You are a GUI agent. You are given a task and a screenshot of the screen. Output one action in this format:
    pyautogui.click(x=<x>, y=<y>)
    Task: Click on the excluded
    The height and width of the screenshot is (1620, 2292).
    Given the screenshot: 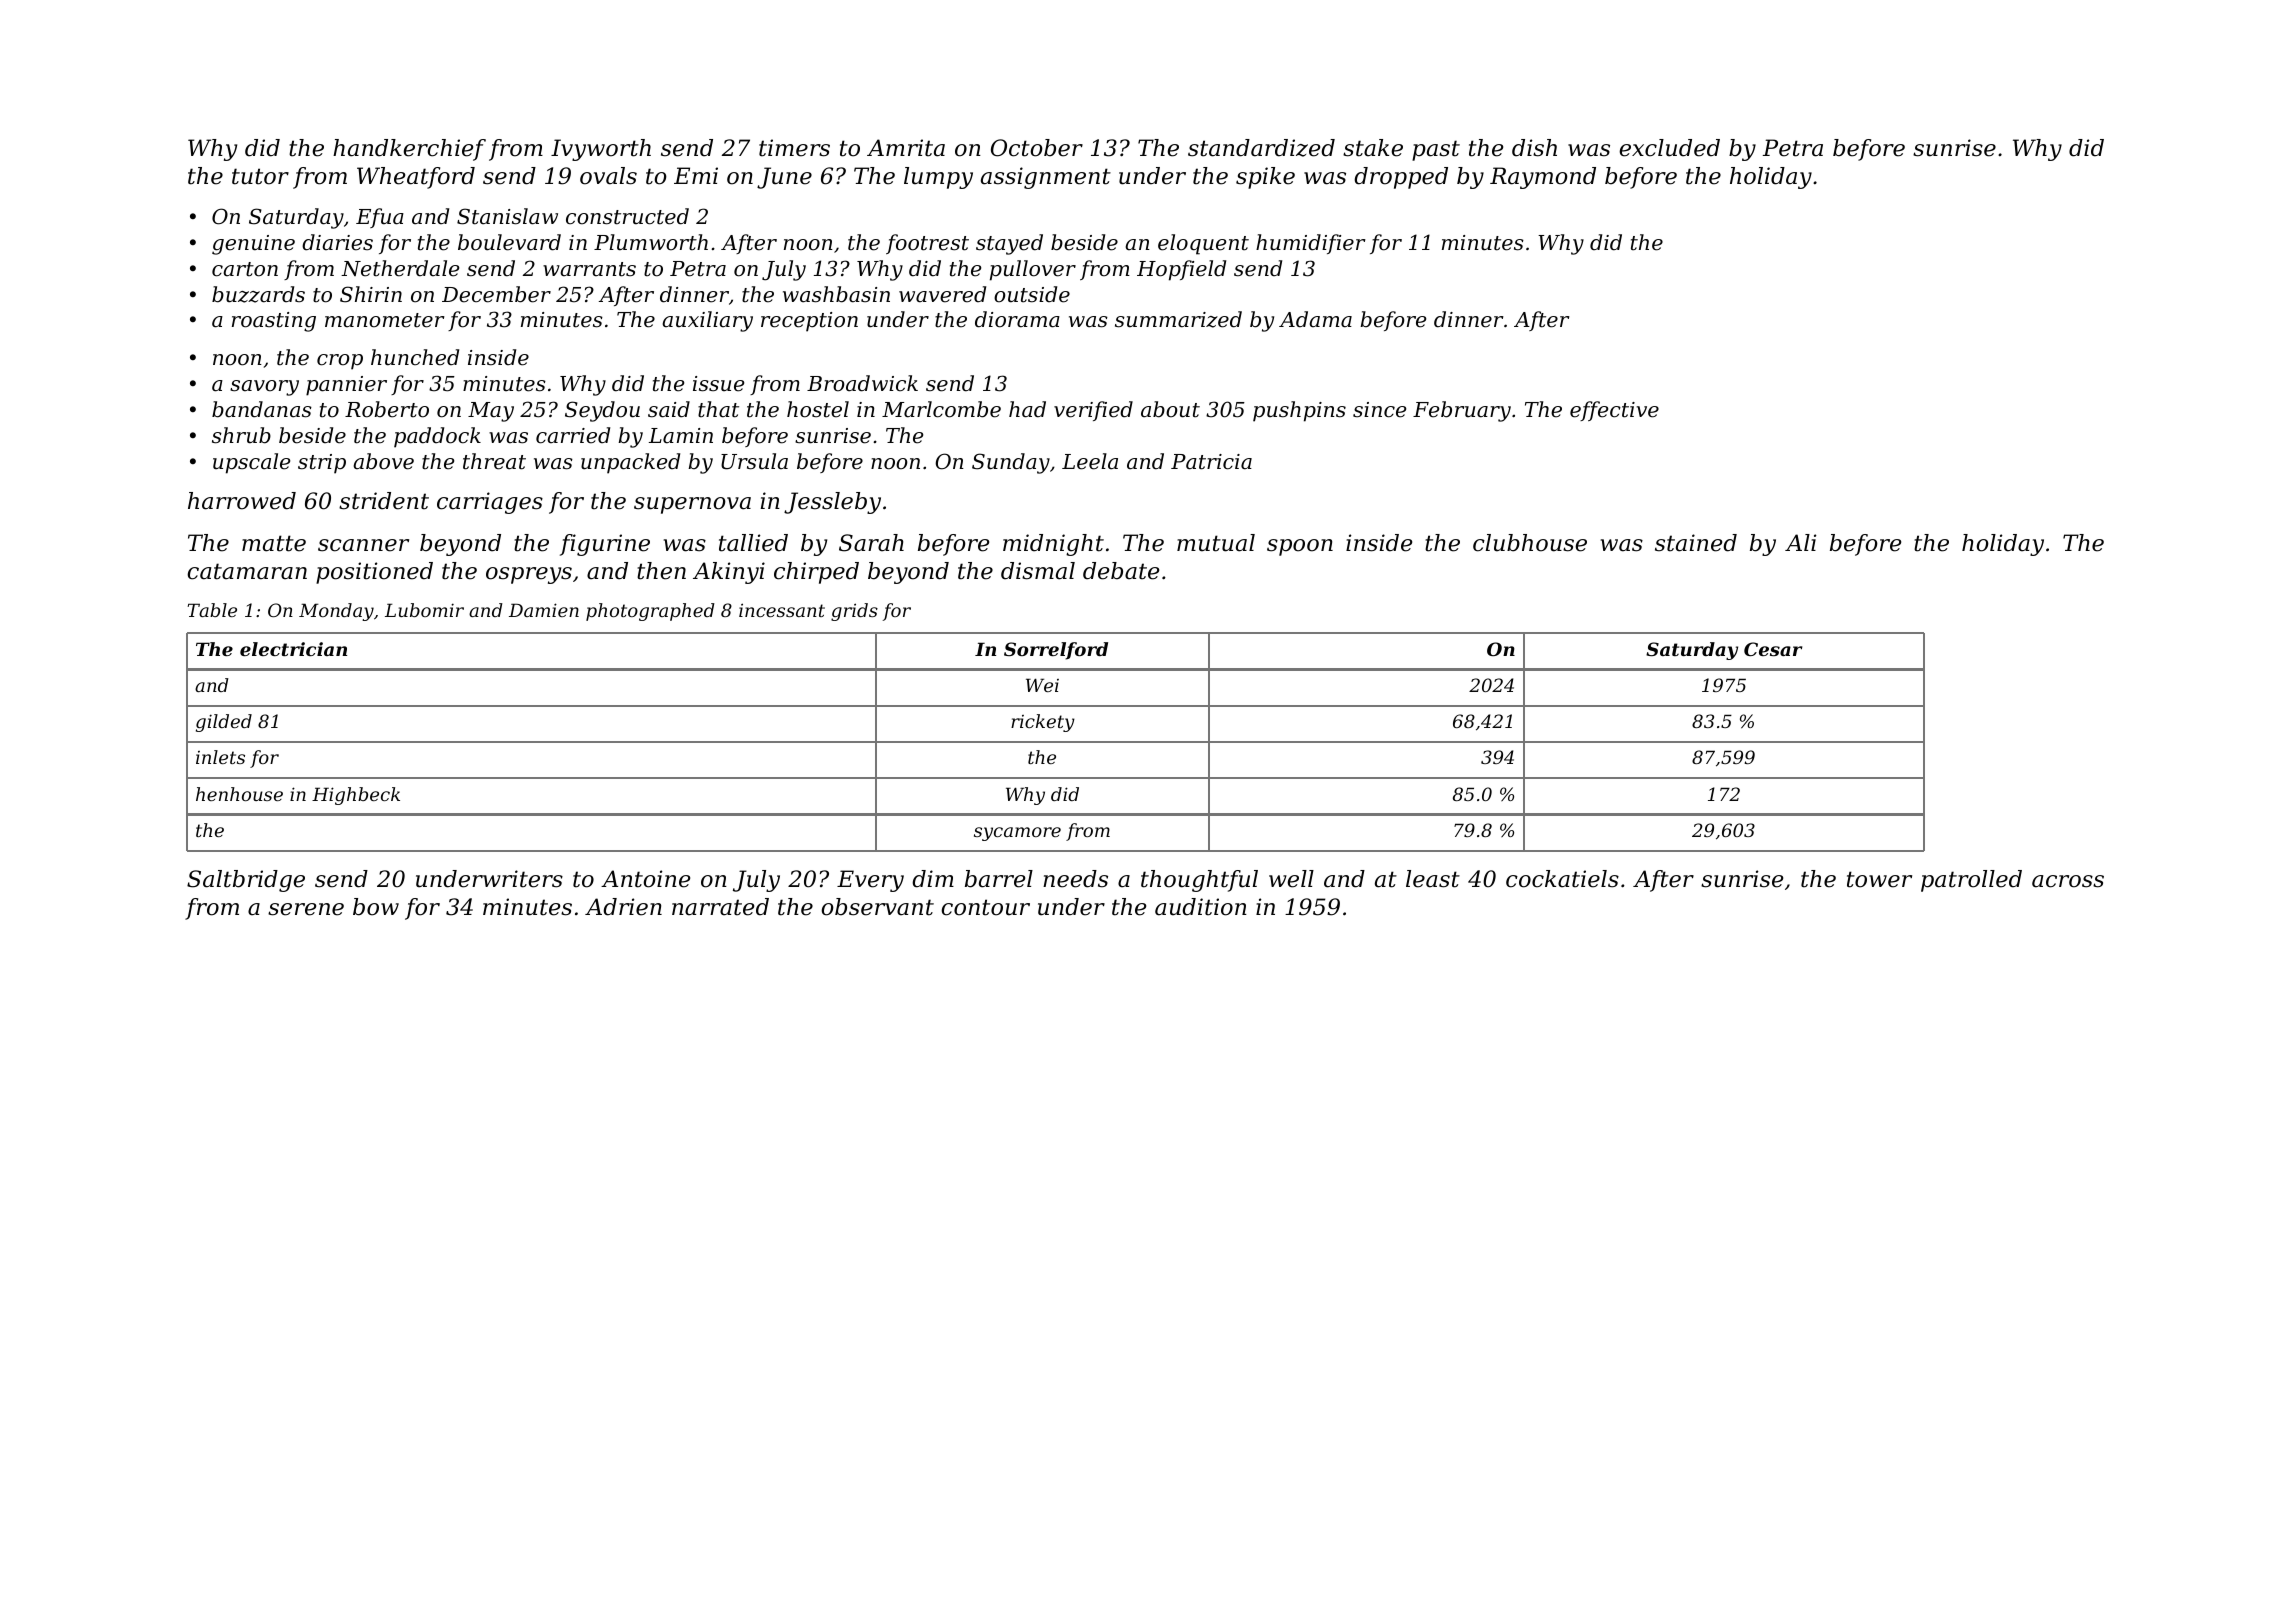 What is the action you would take?
    pyautogui.click(x=1669, y=148)
